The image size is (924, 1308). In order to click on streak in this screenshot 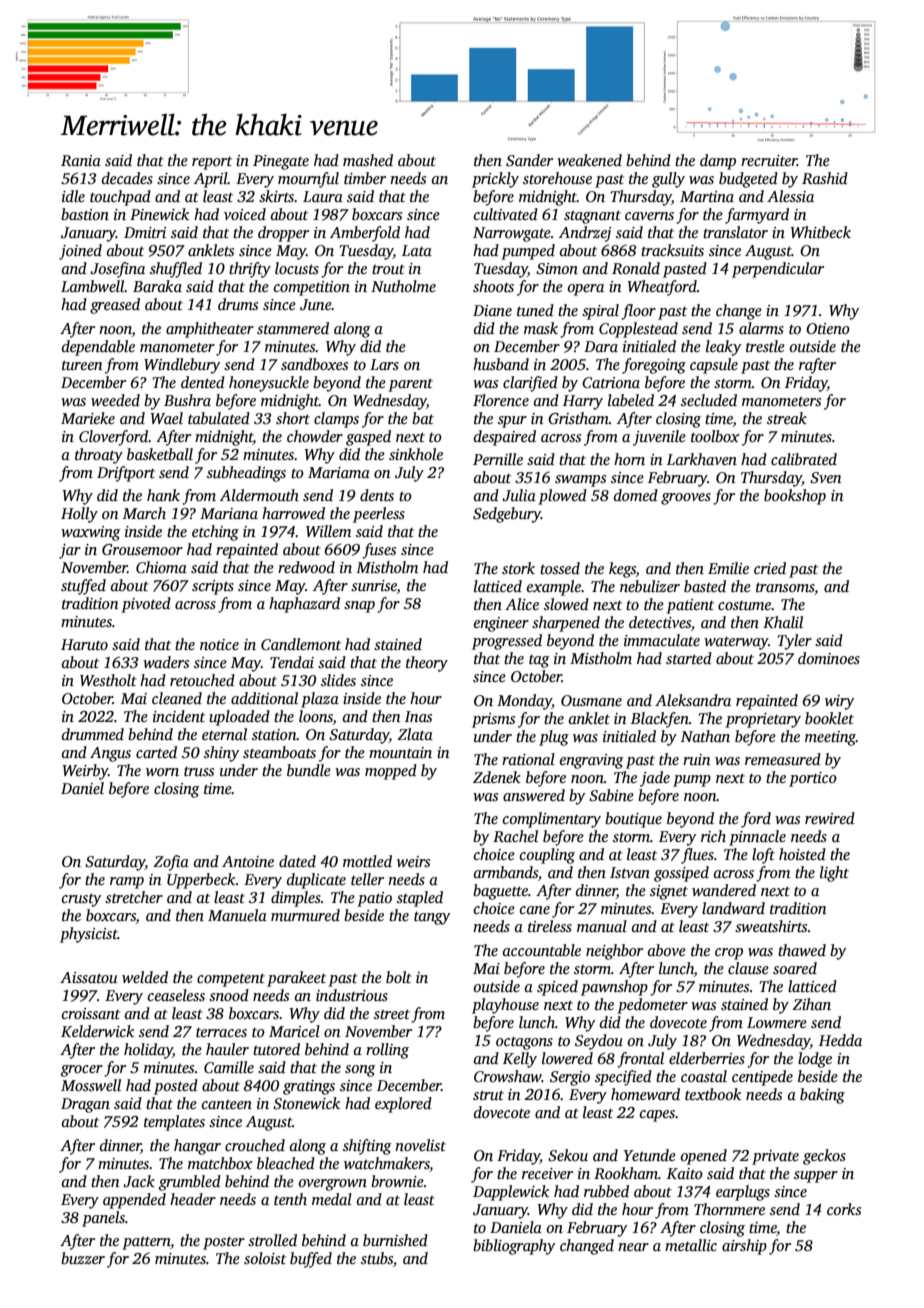, I will do `click(787, 418)`.
